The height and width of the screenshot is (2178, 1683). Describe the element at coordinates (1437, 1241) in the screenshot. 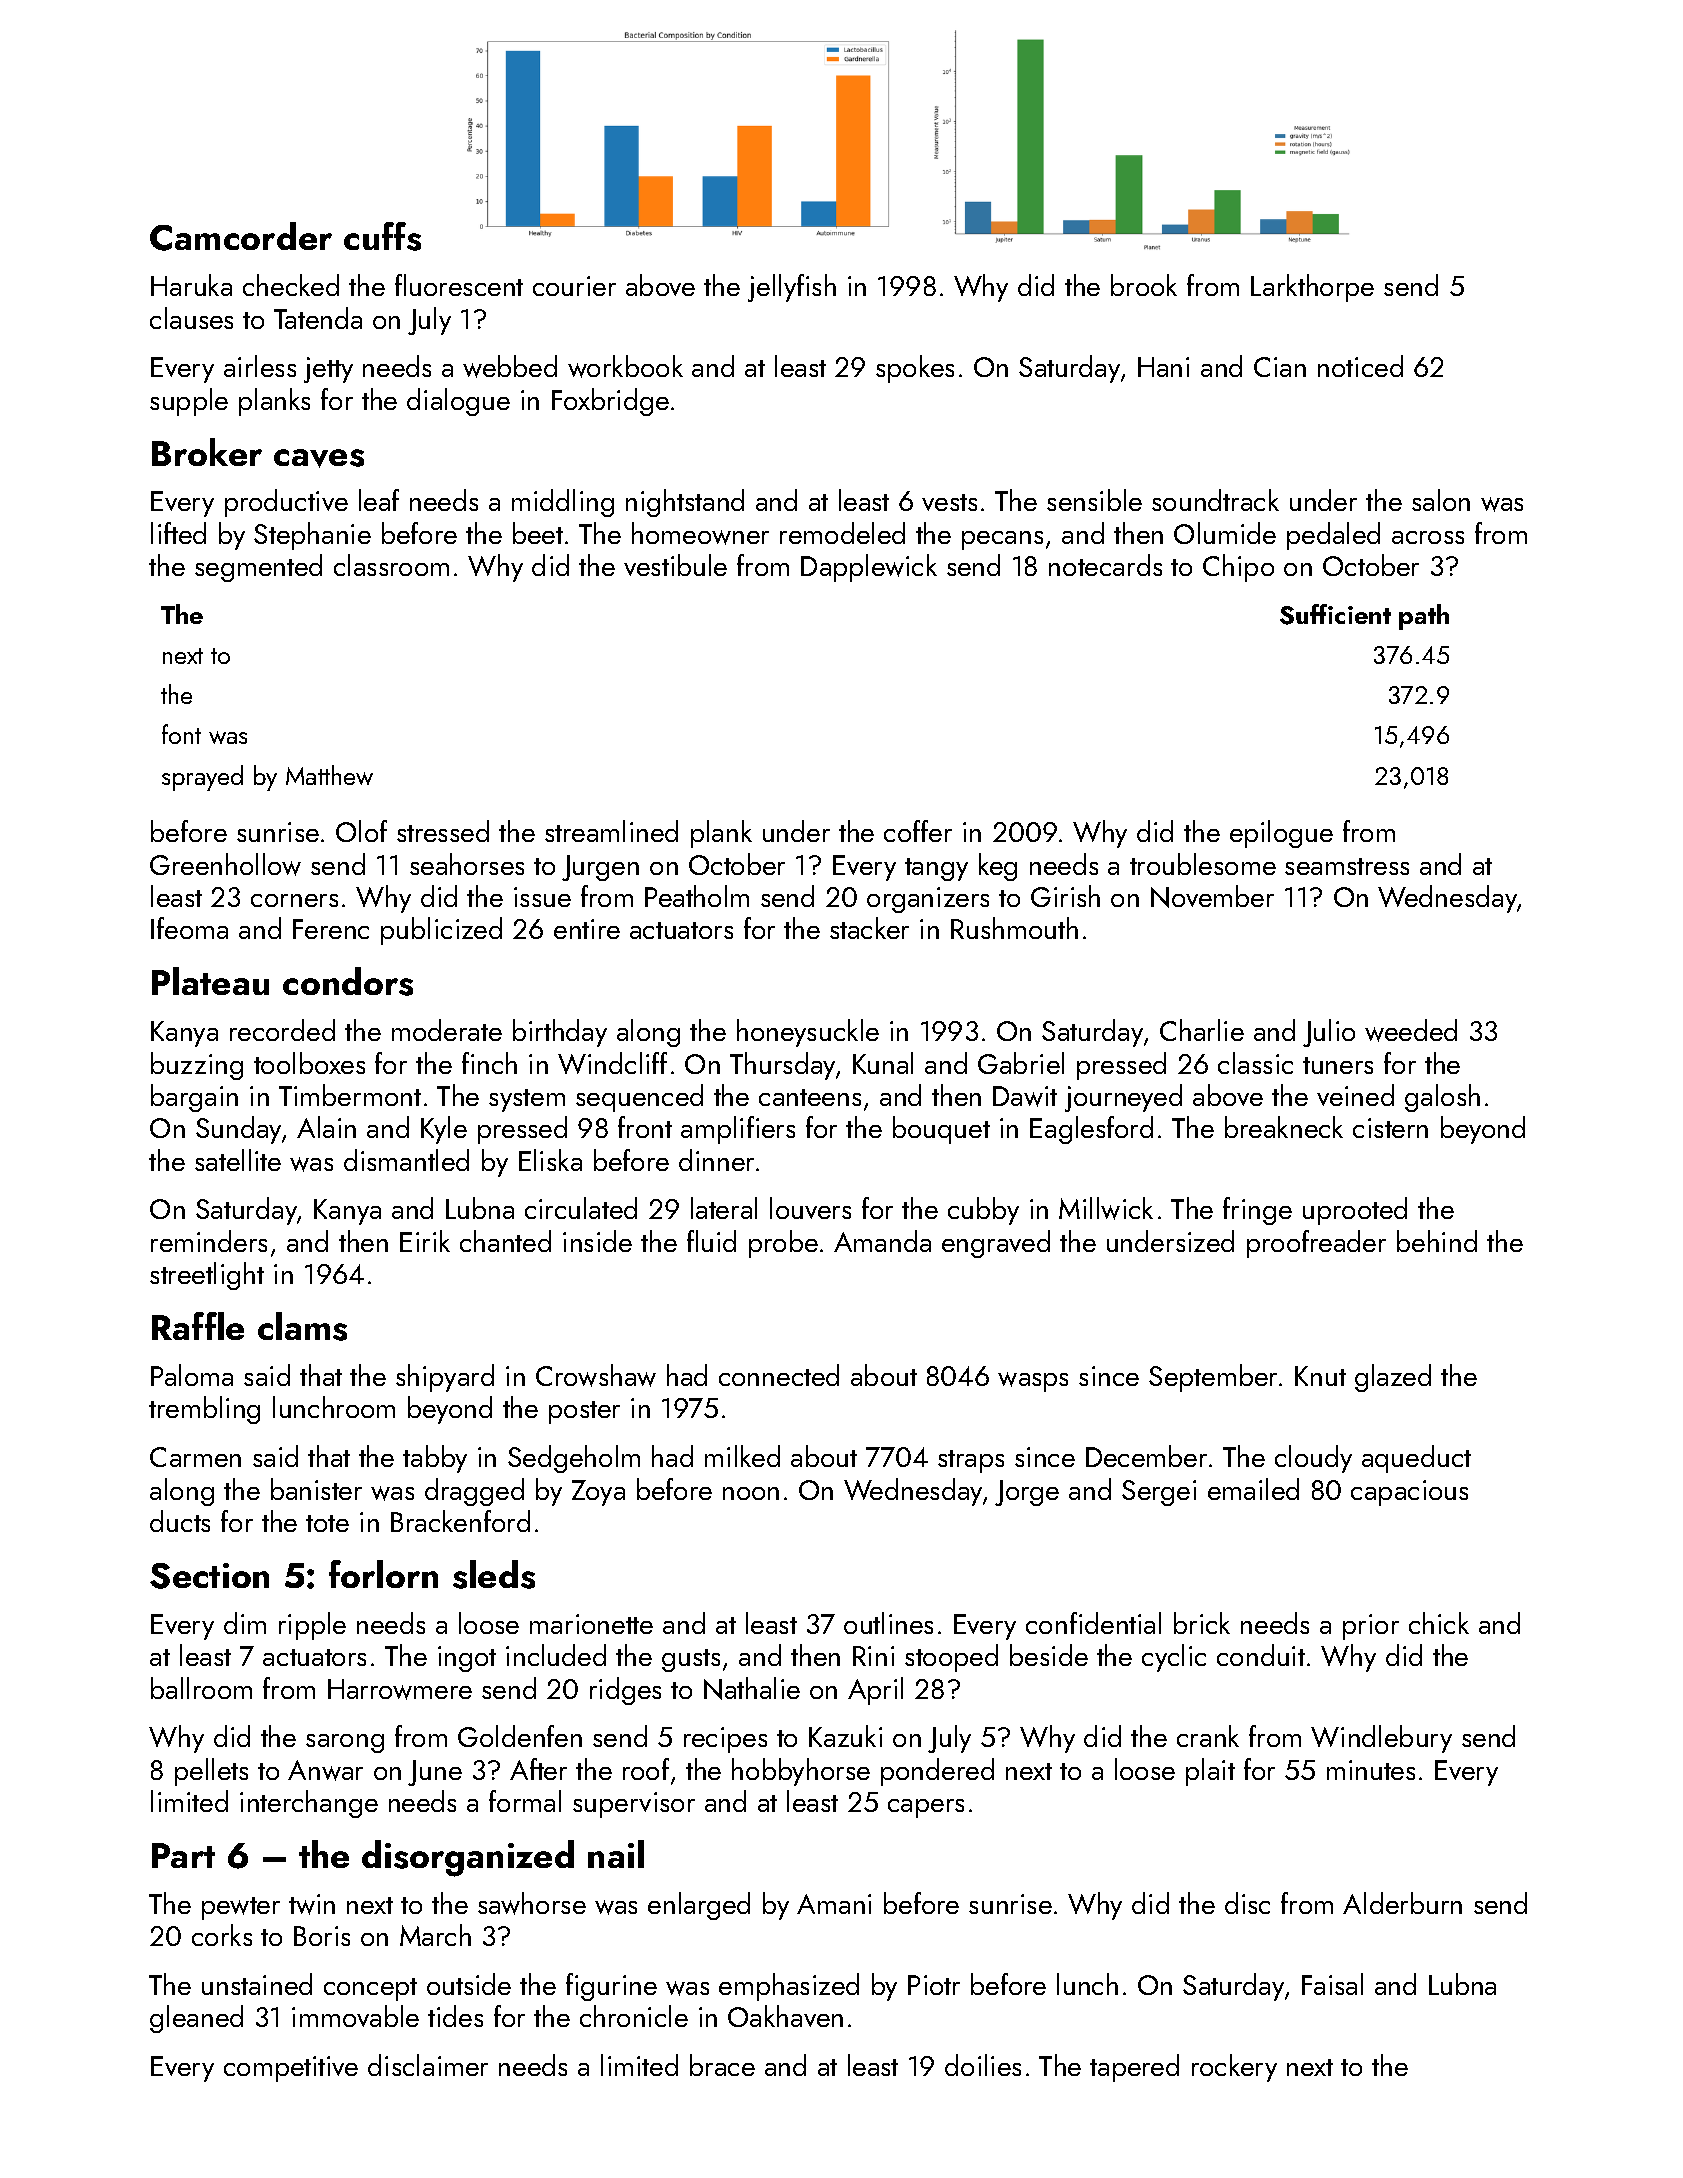

I see `behind` at that location.
